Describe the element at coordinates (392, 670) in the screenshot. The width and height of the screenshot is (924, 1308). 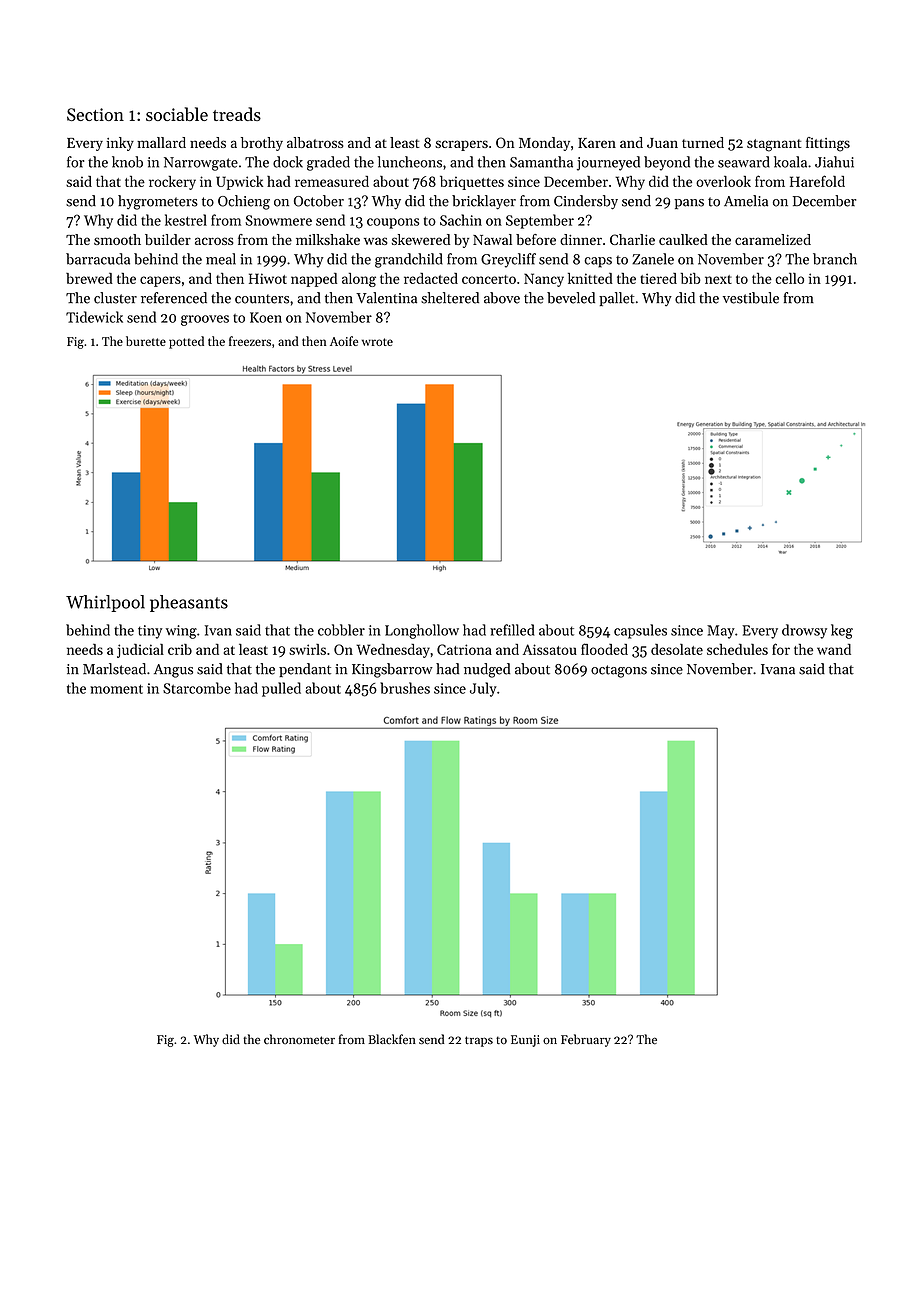
I see `Kingsbarrow` at that location.
